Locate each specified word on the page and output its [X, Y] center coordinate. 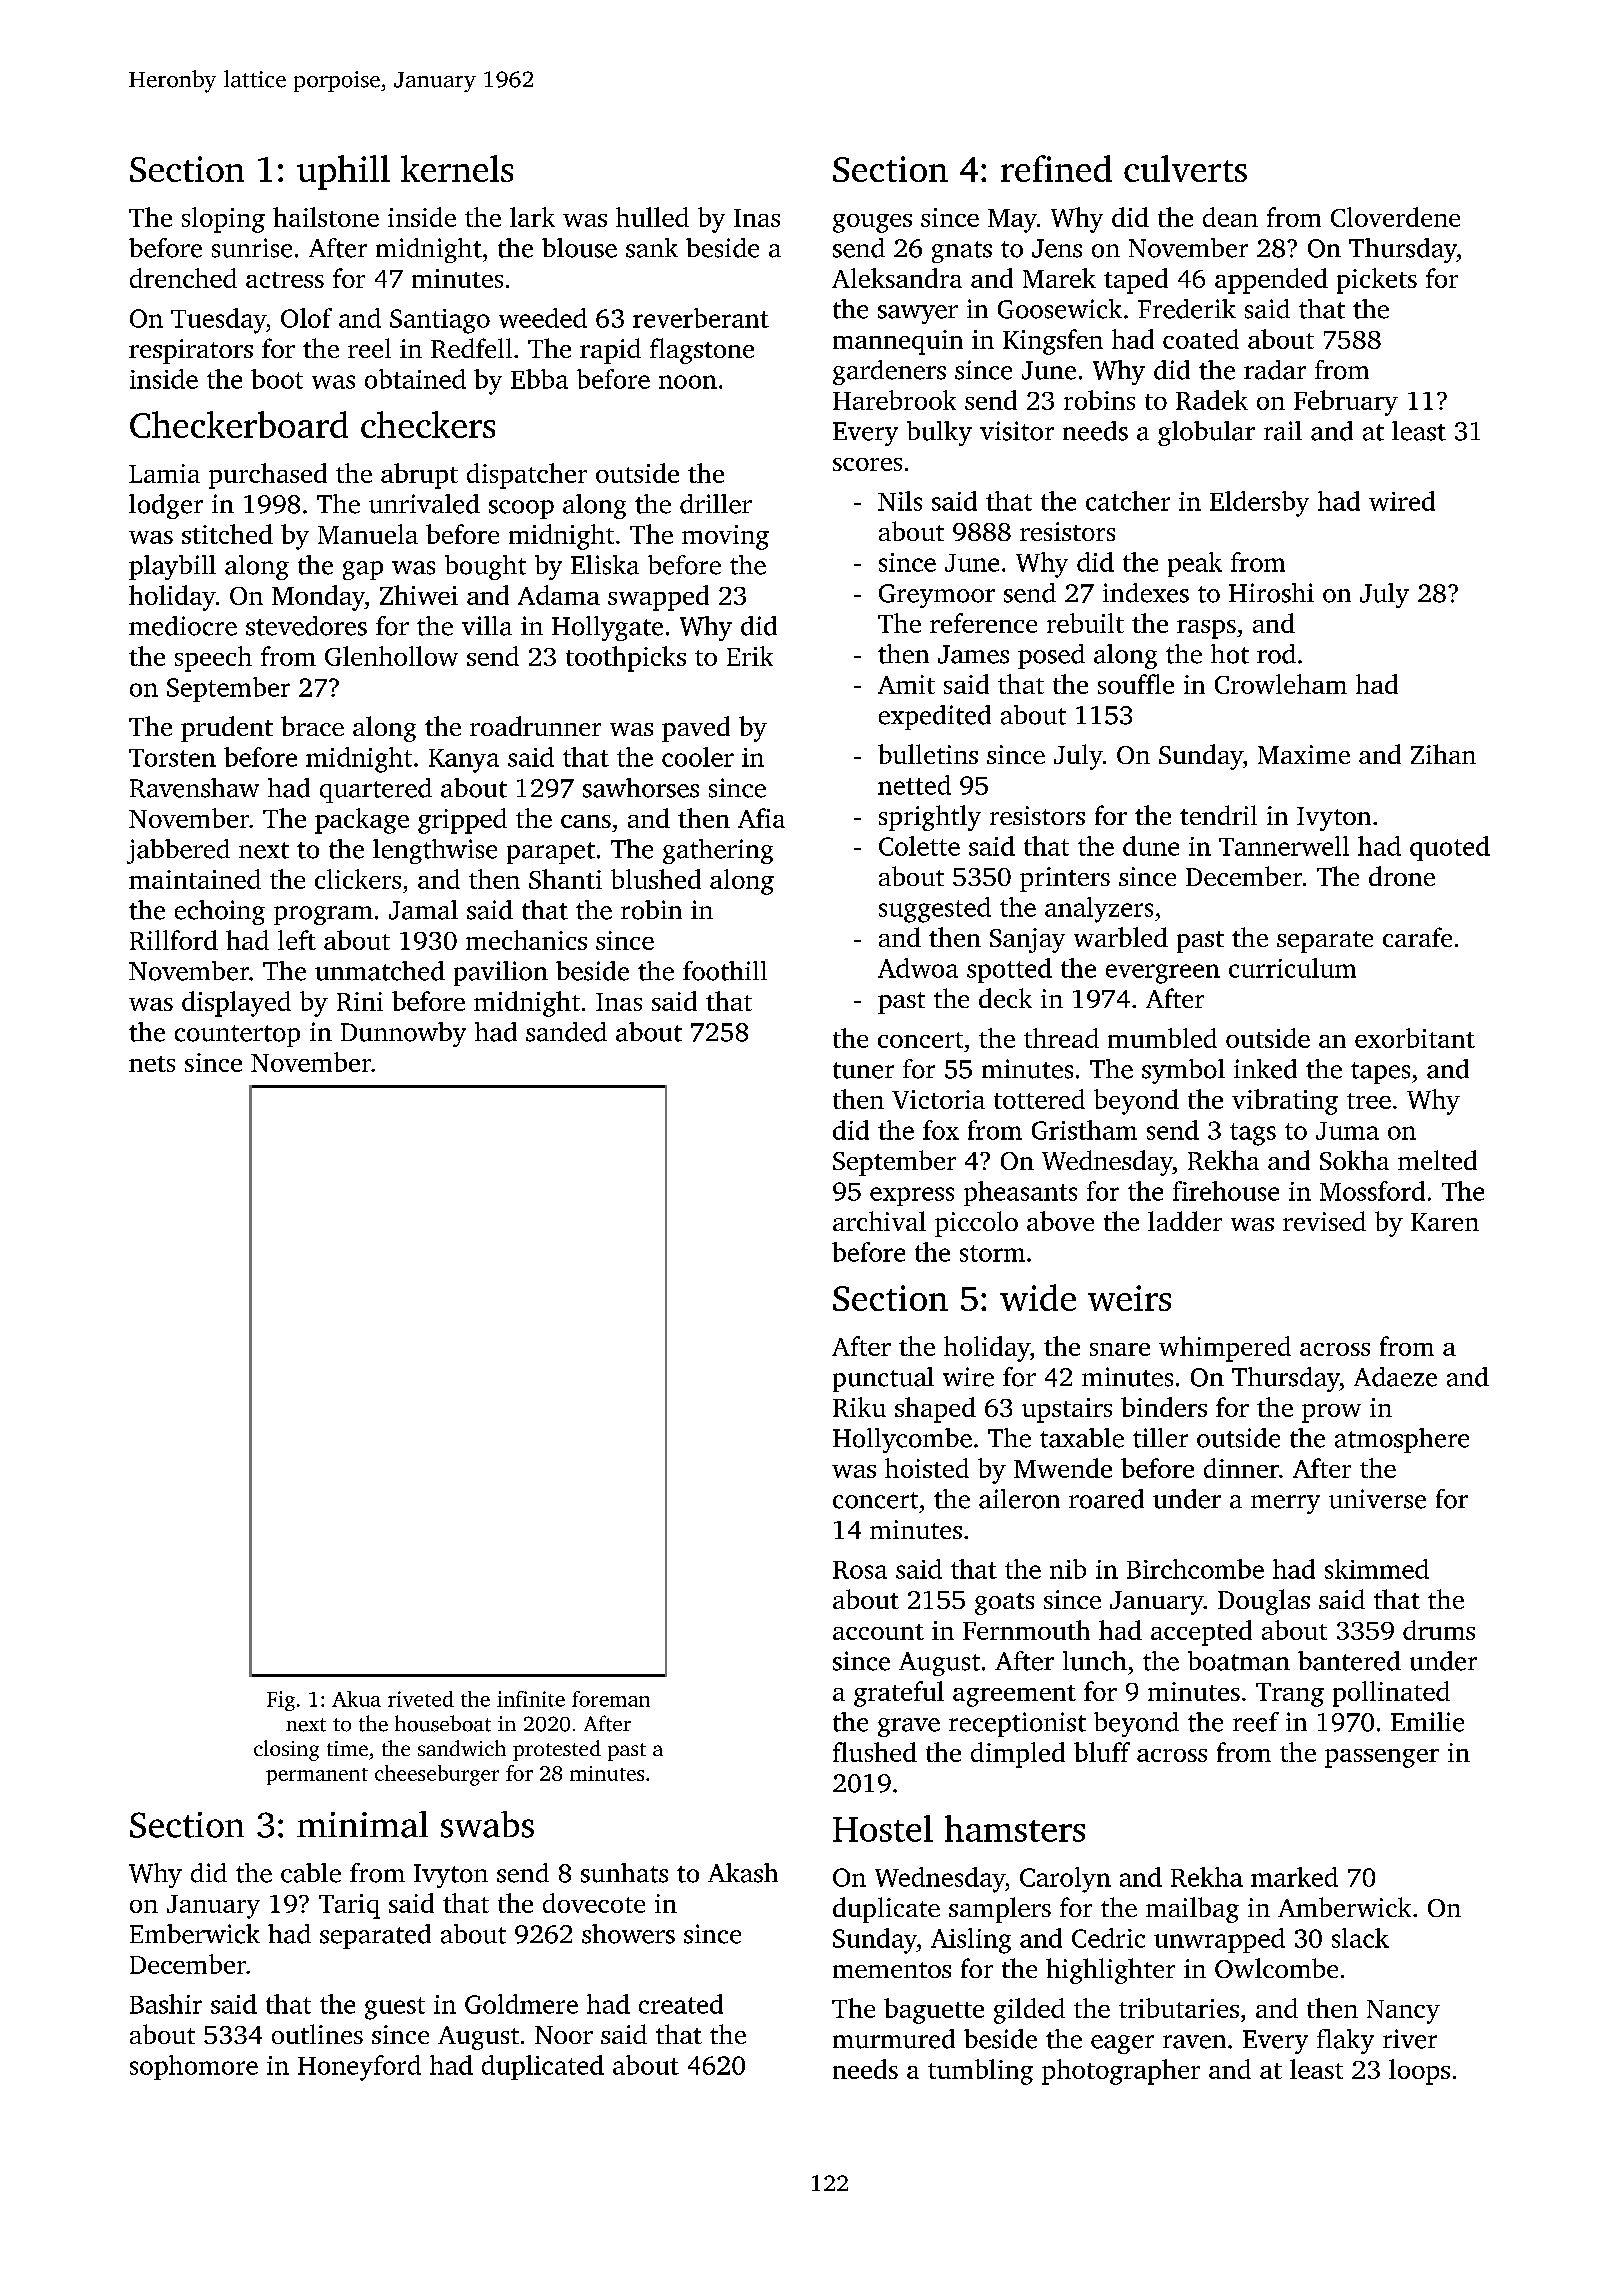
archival [879, 1221]
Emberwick [195, 1934]
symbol [1183, 1071]
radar [1275, 370]
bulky [939, 433]
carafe [1417, 937]
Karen [1445, 1222]
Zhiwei [419, 595]
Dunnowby [403, 1034]
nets [152, 1064]
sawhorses [641, 788]
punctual [883, 1379]
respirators [191, 351]
